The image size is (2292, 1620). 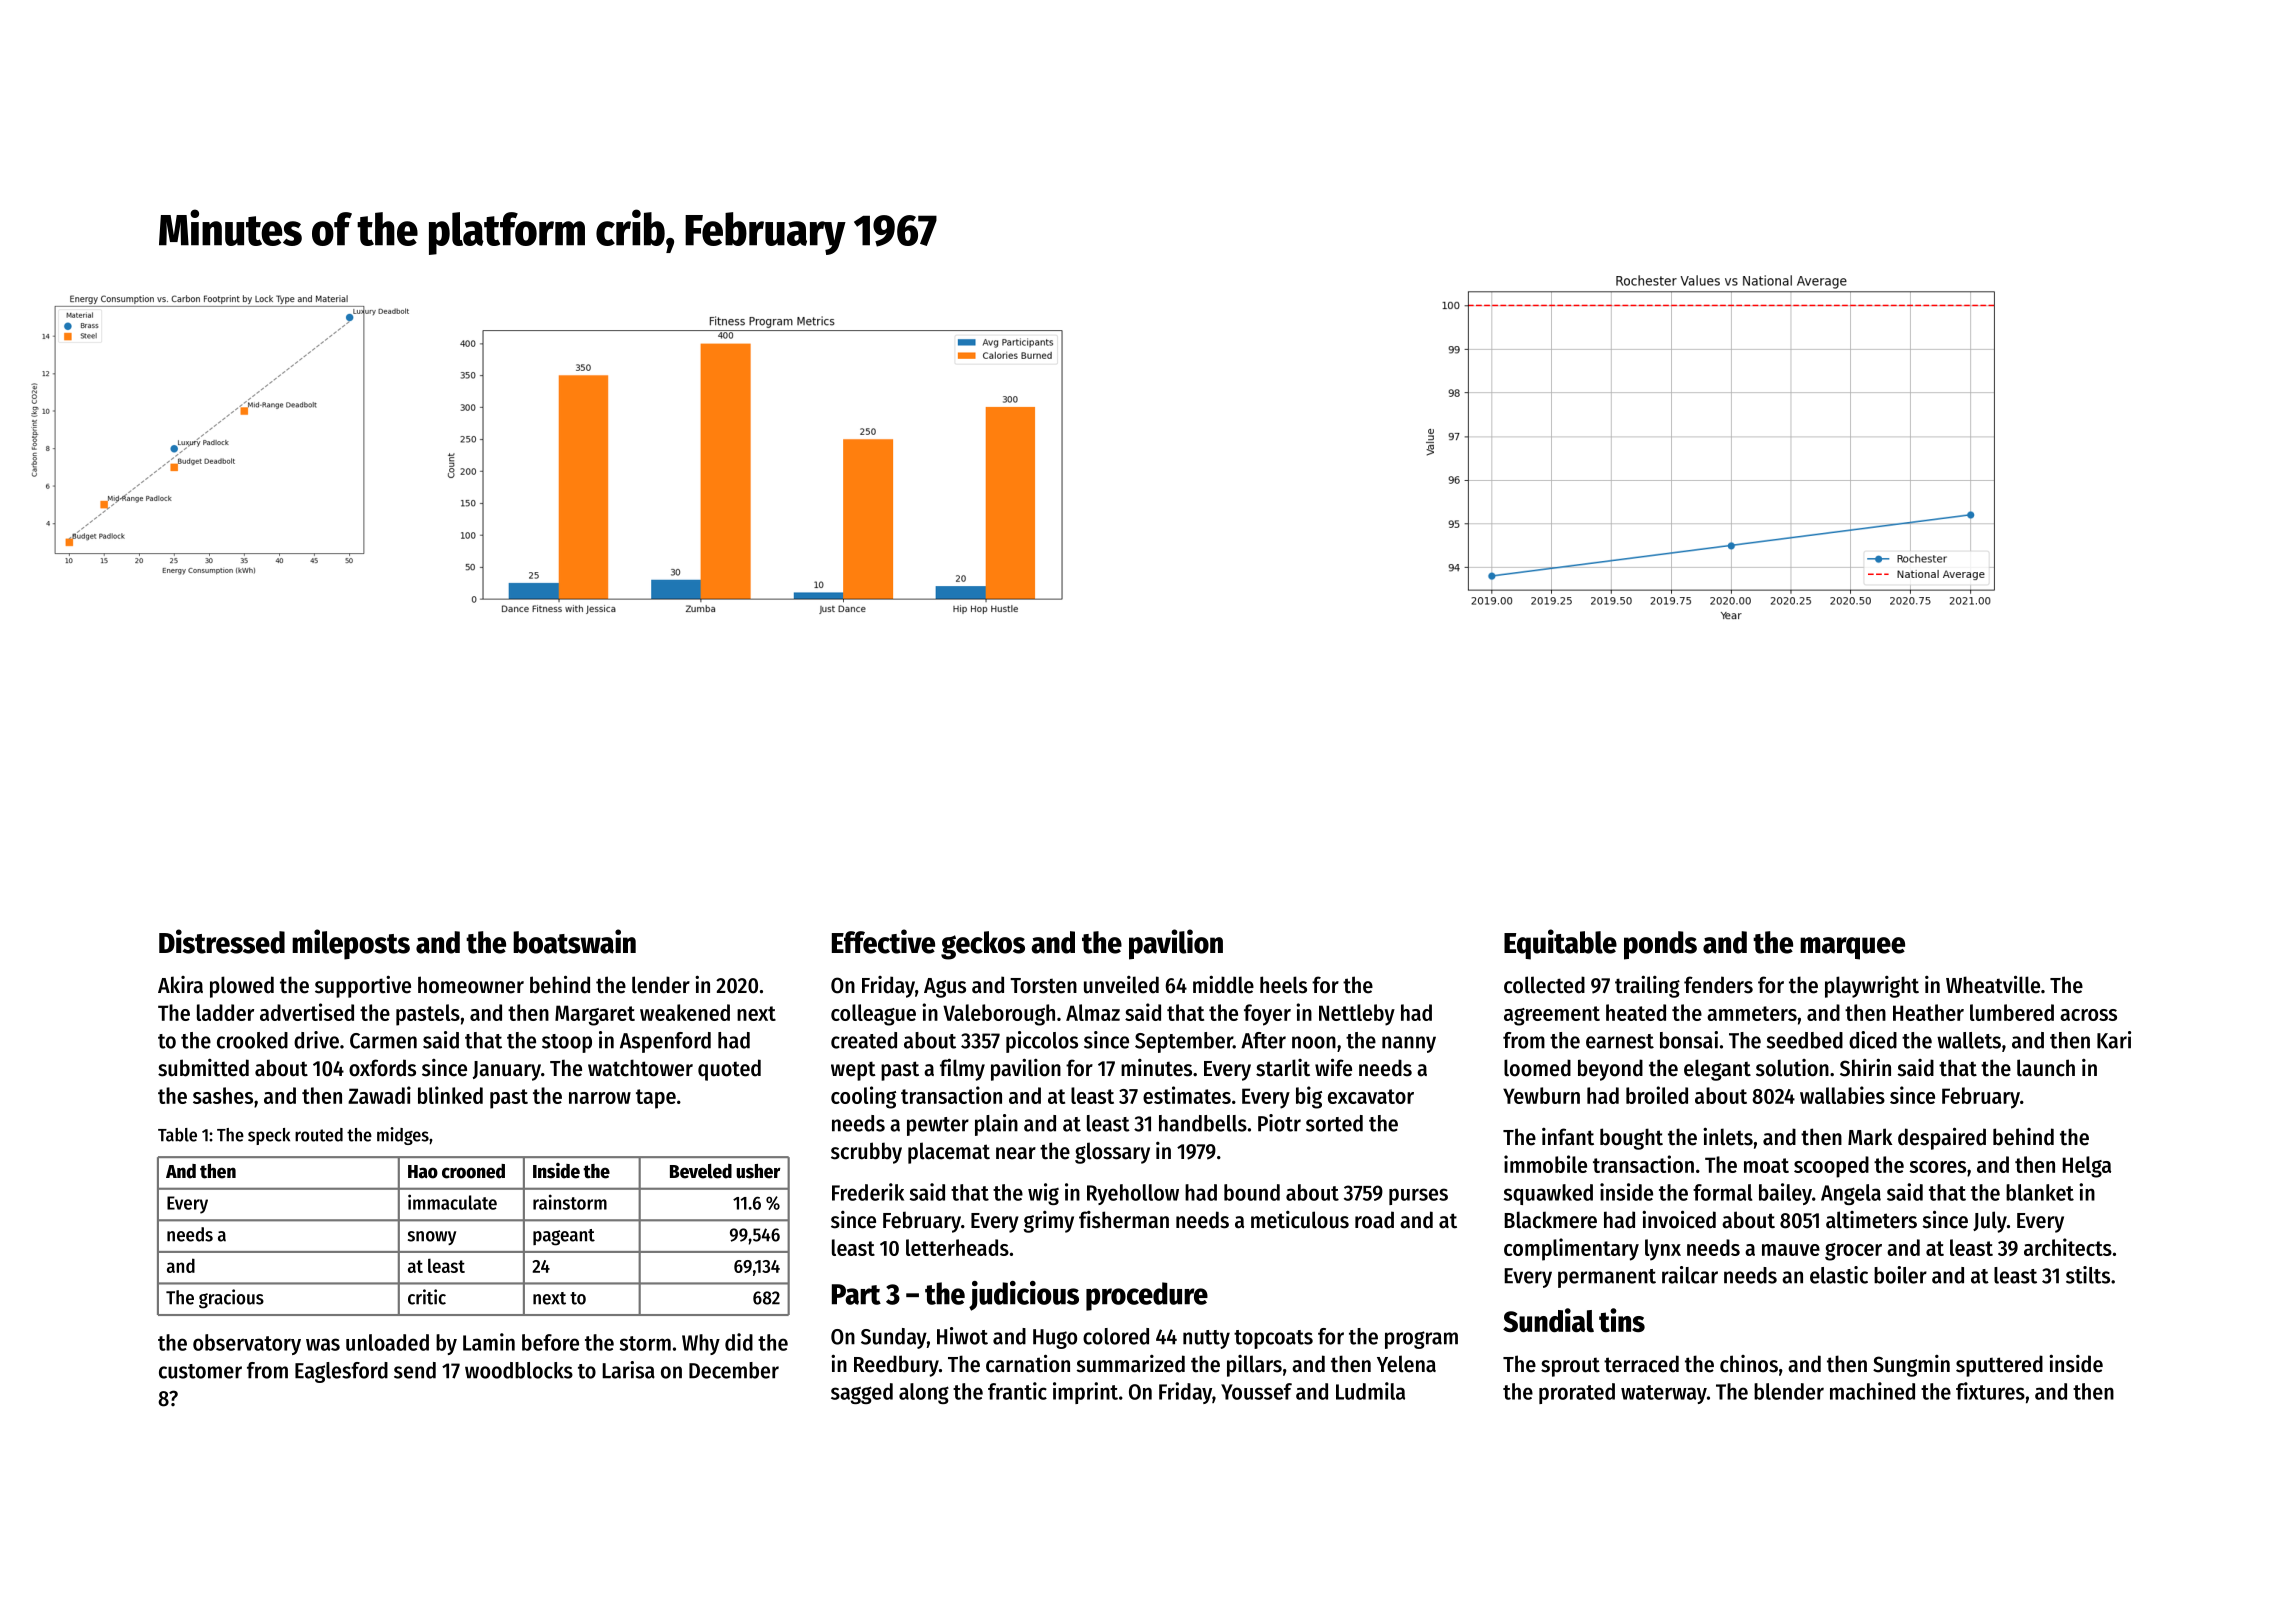 What do you see at coordinates (883, 941) in the screenshot?
I see `Effective` at bounding box center [883, 941].
